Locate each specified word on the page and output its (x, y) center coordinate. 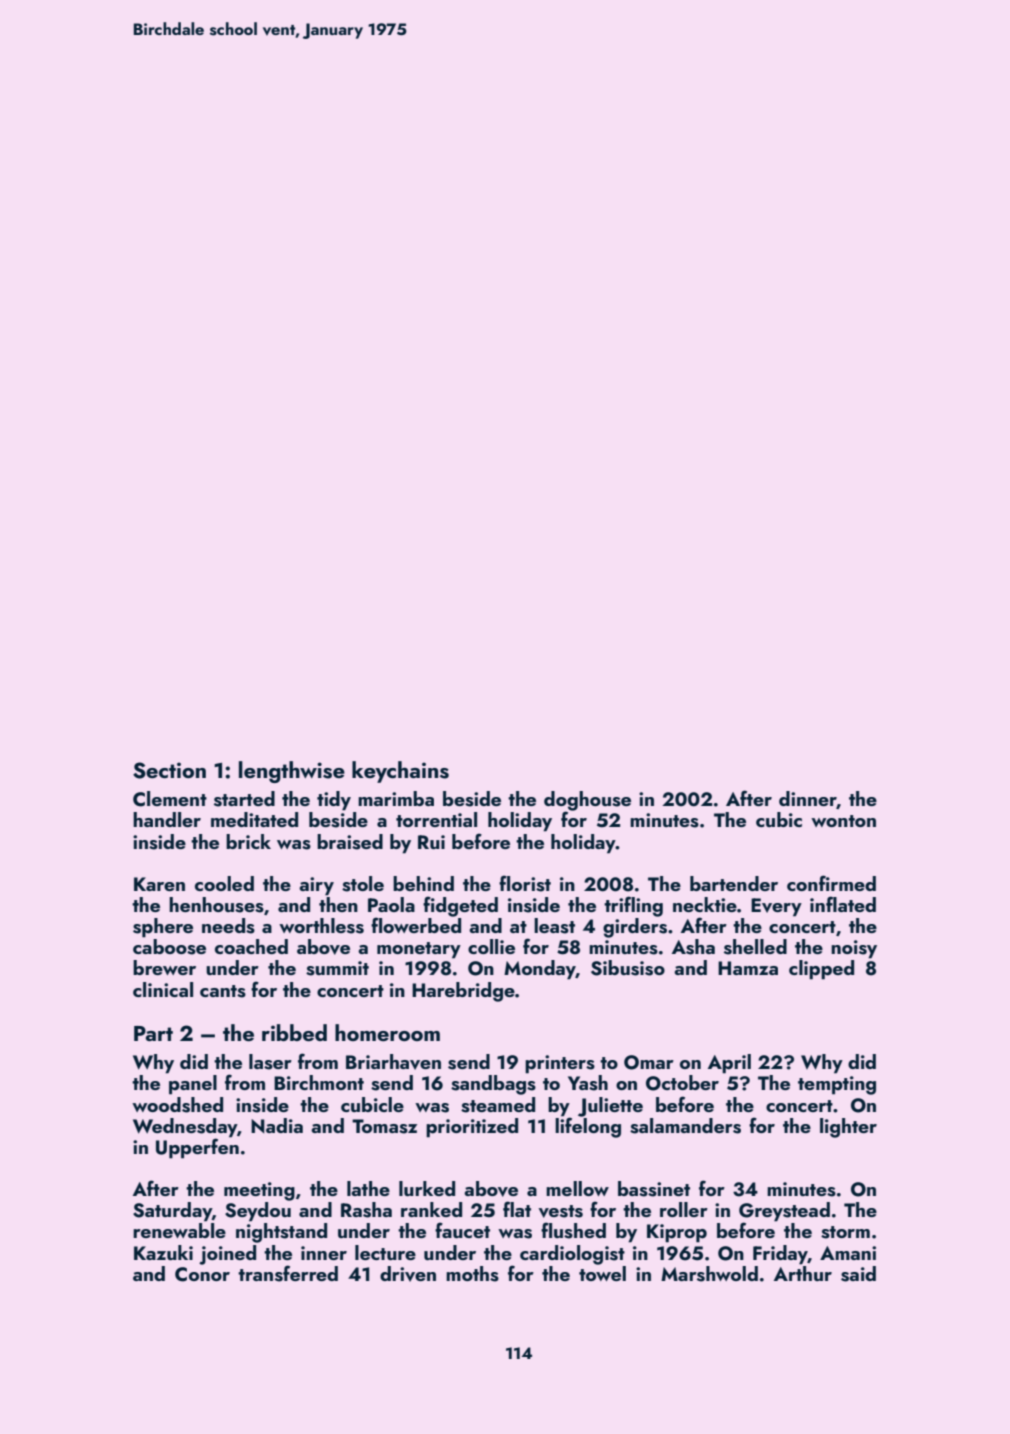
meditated (254, 819)
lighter (848, 1128)
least (554, 926)
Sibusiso (628, 968)
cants (223, 991)
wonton (843, 821)
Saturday (172, 1212)
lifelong (588, 1127)
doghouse (587, 801)
